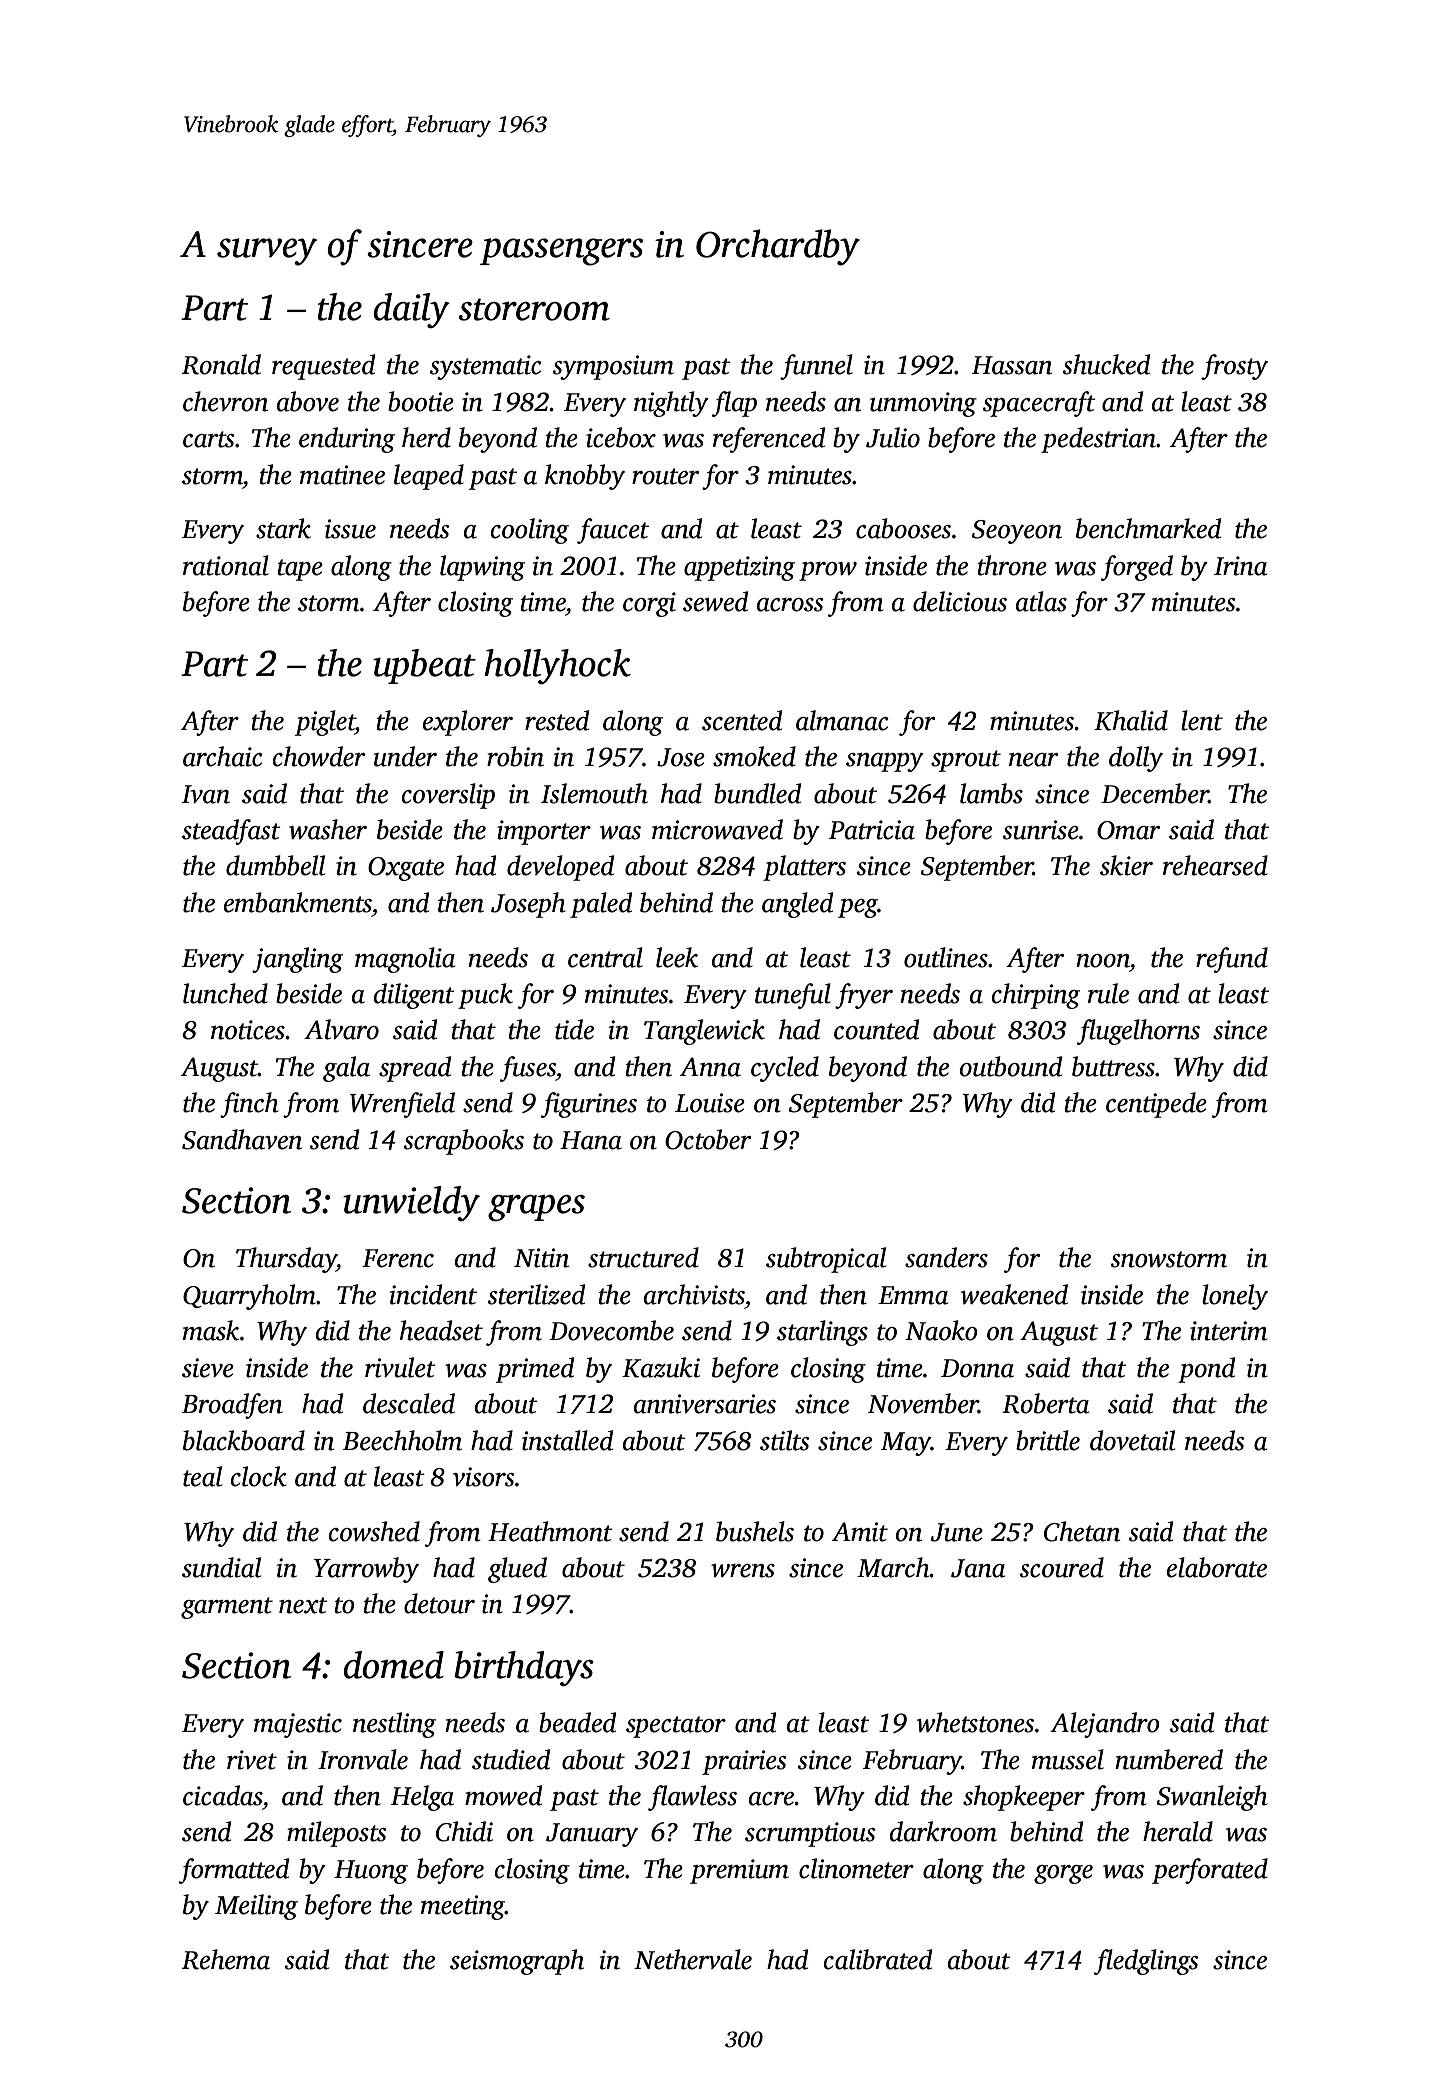  What do you see at coordinates (804, 868) in the image?
I see `platters` at bounding box center [804, 868].
